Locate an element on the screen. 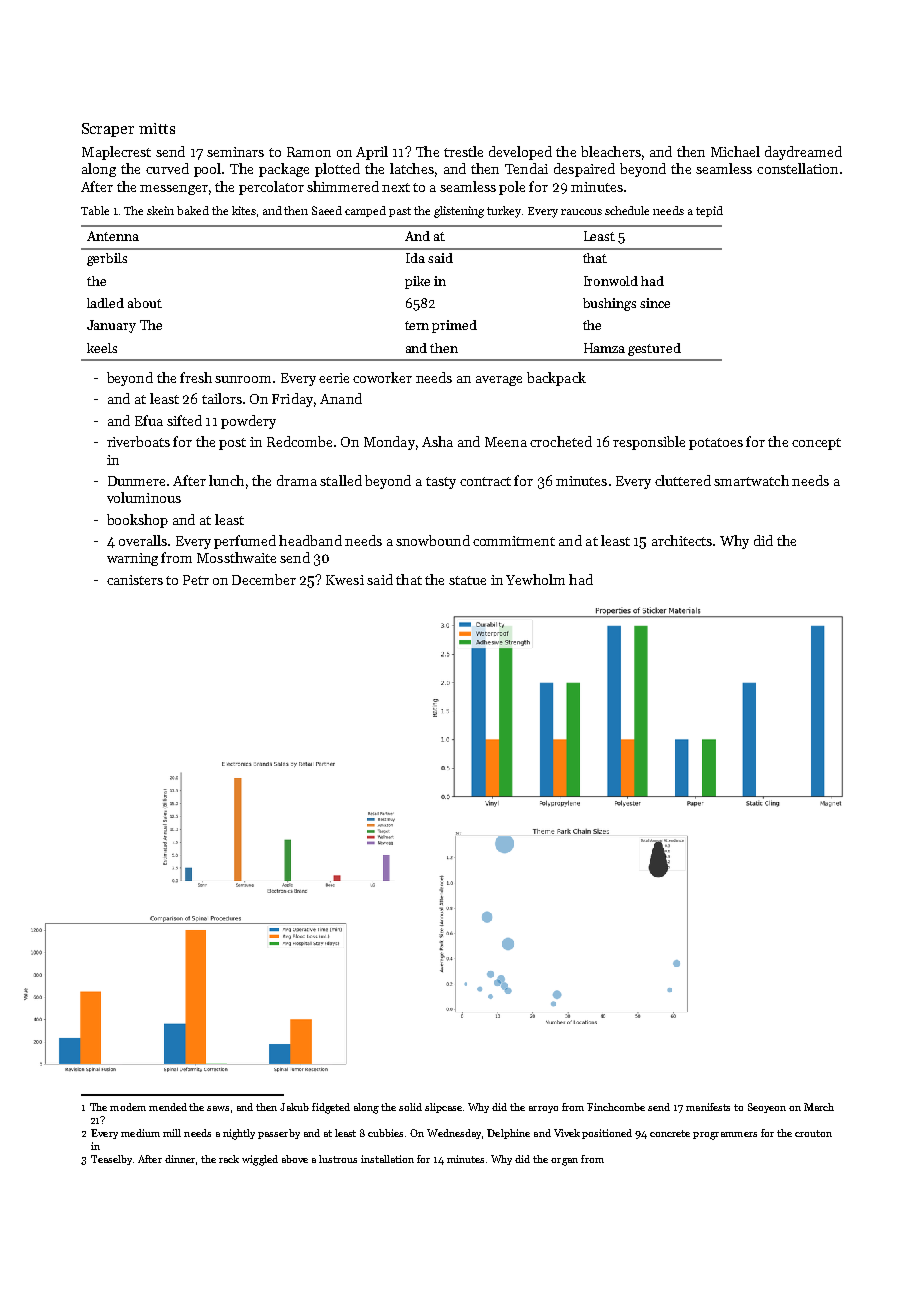  canisters is located at coordinates (135, 580).
